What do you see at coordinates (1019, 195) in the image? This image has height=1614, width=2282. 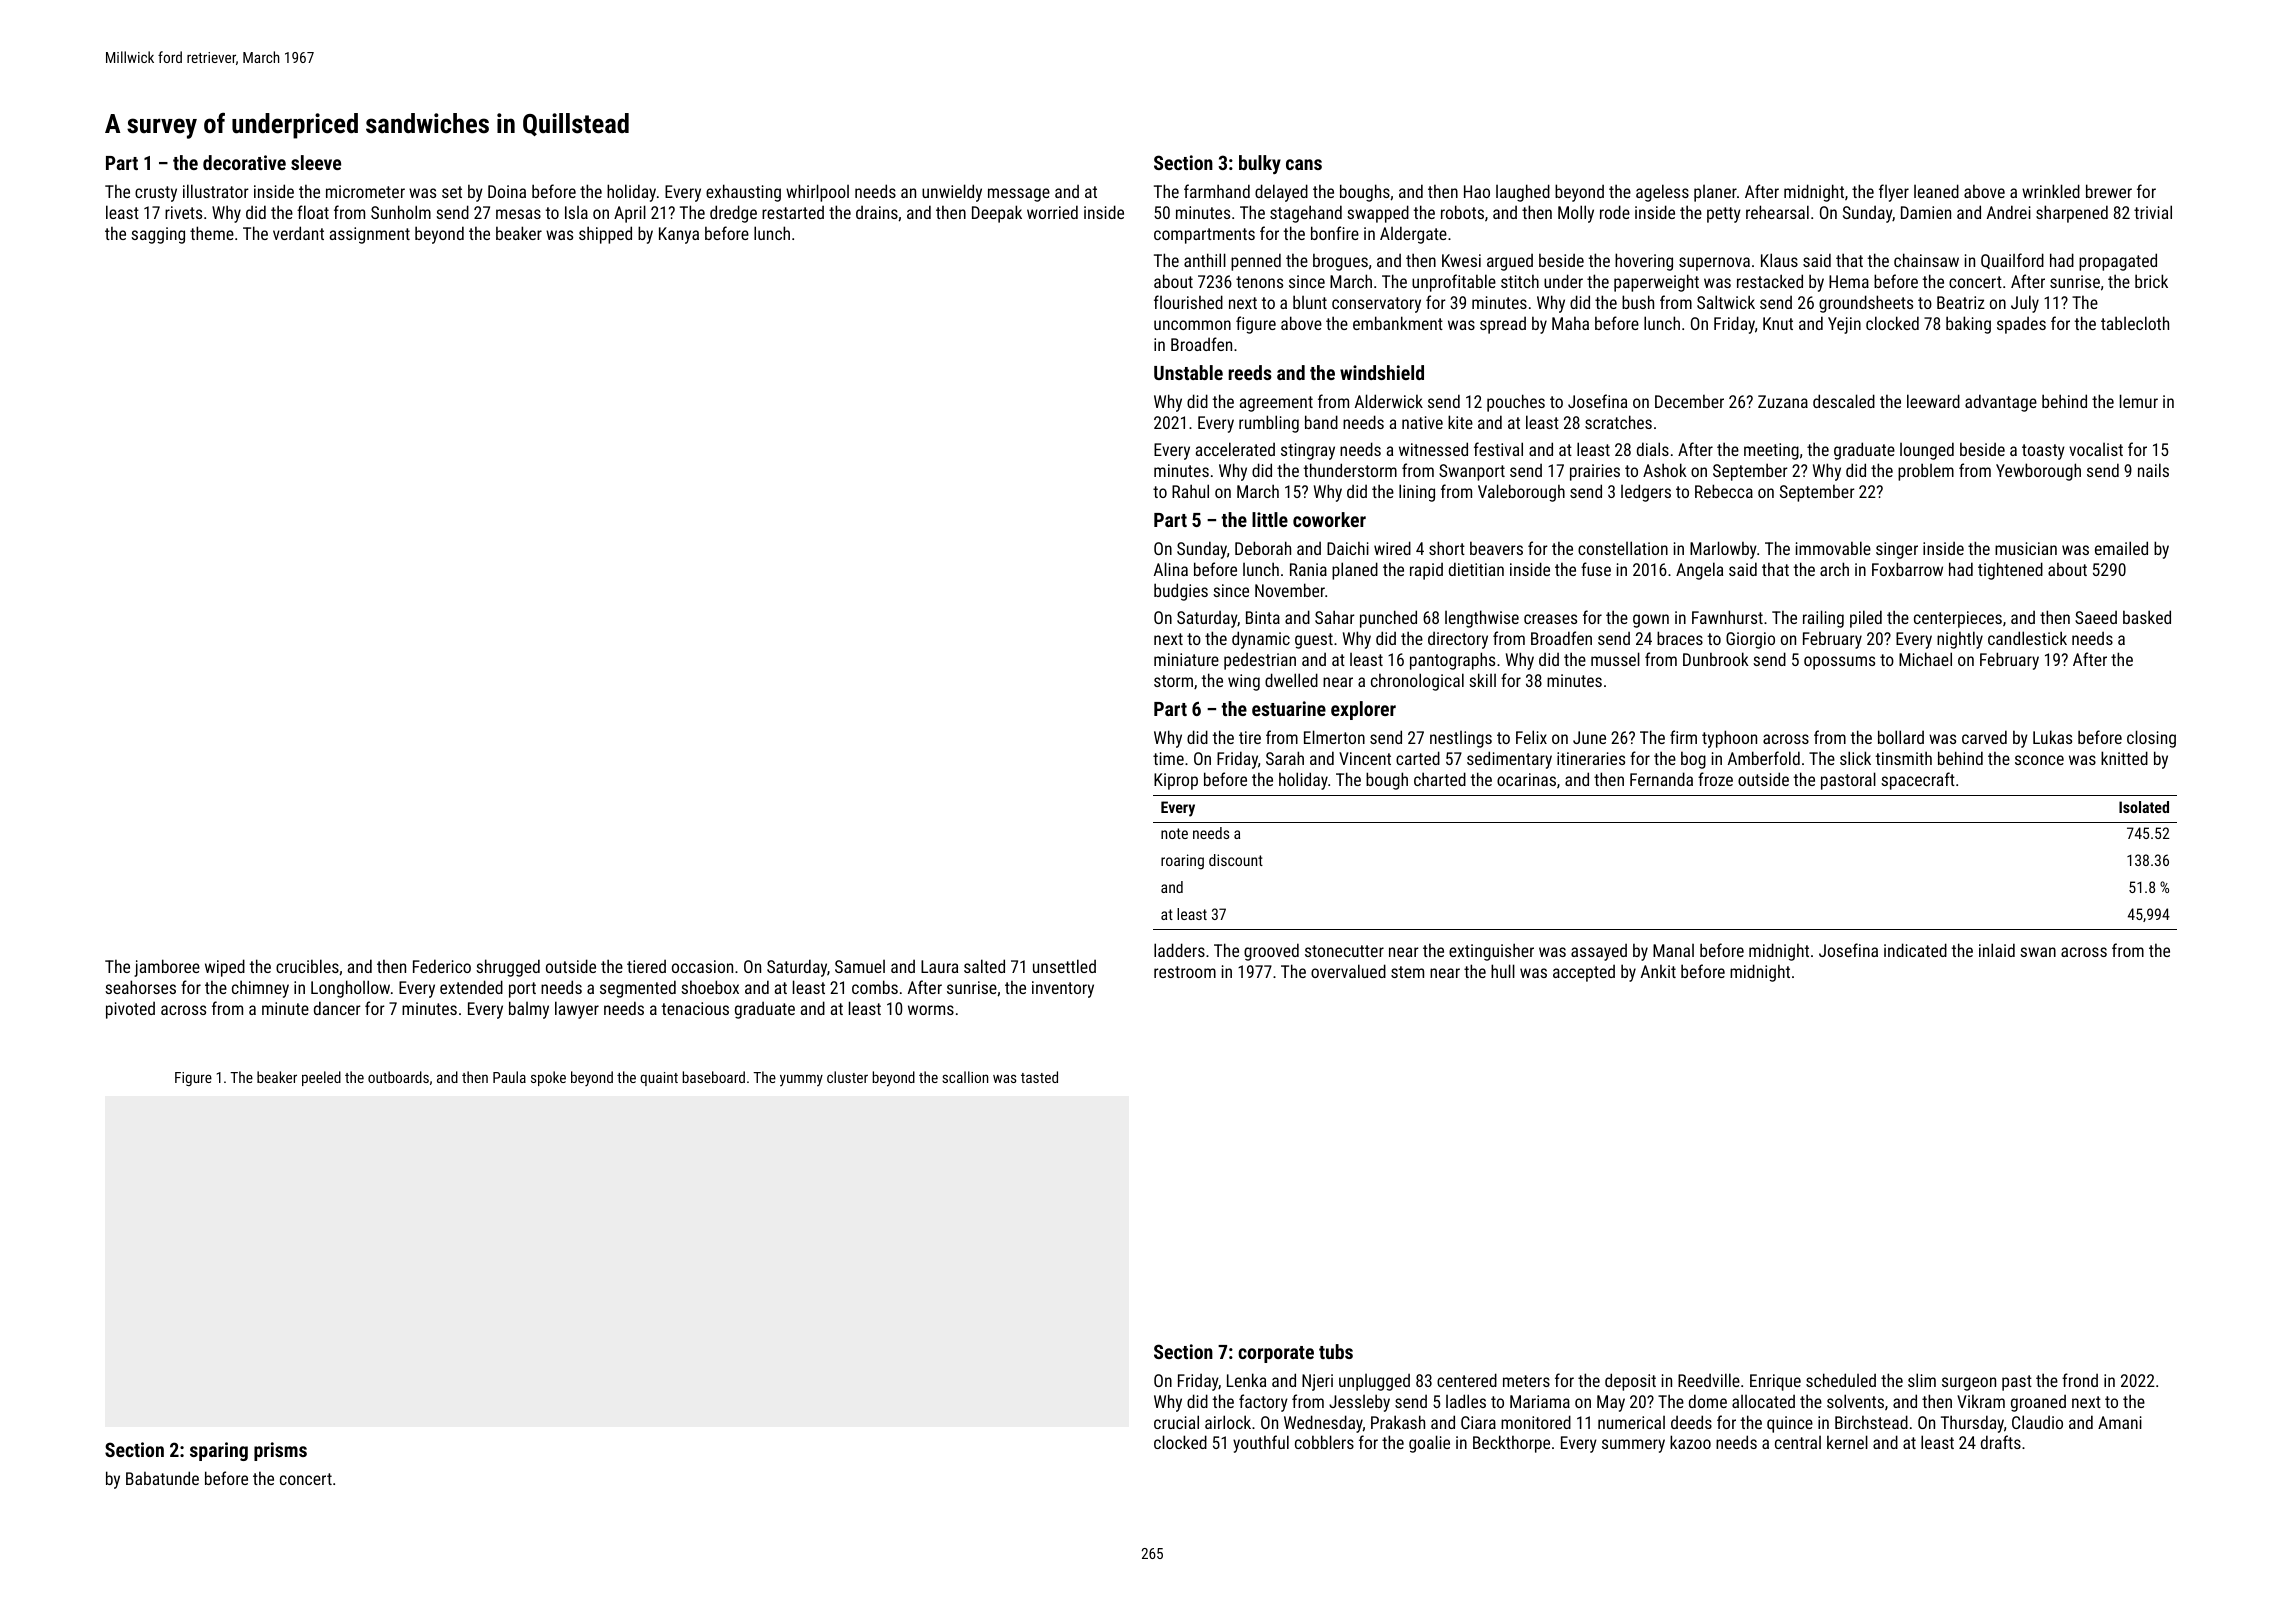 I see `message` at bounding box center [1019, 195].
